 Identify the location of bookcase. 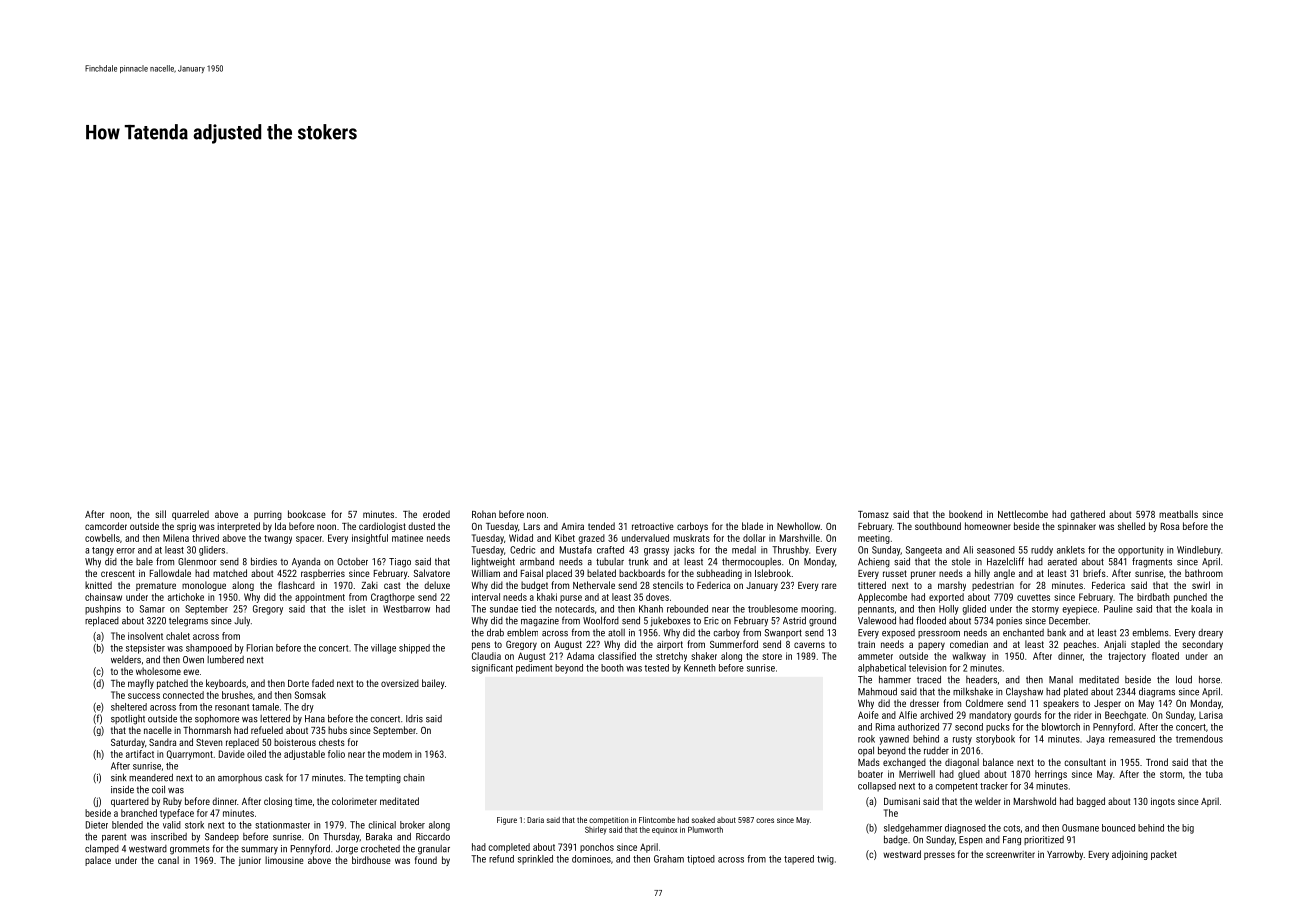
(307, 514).
